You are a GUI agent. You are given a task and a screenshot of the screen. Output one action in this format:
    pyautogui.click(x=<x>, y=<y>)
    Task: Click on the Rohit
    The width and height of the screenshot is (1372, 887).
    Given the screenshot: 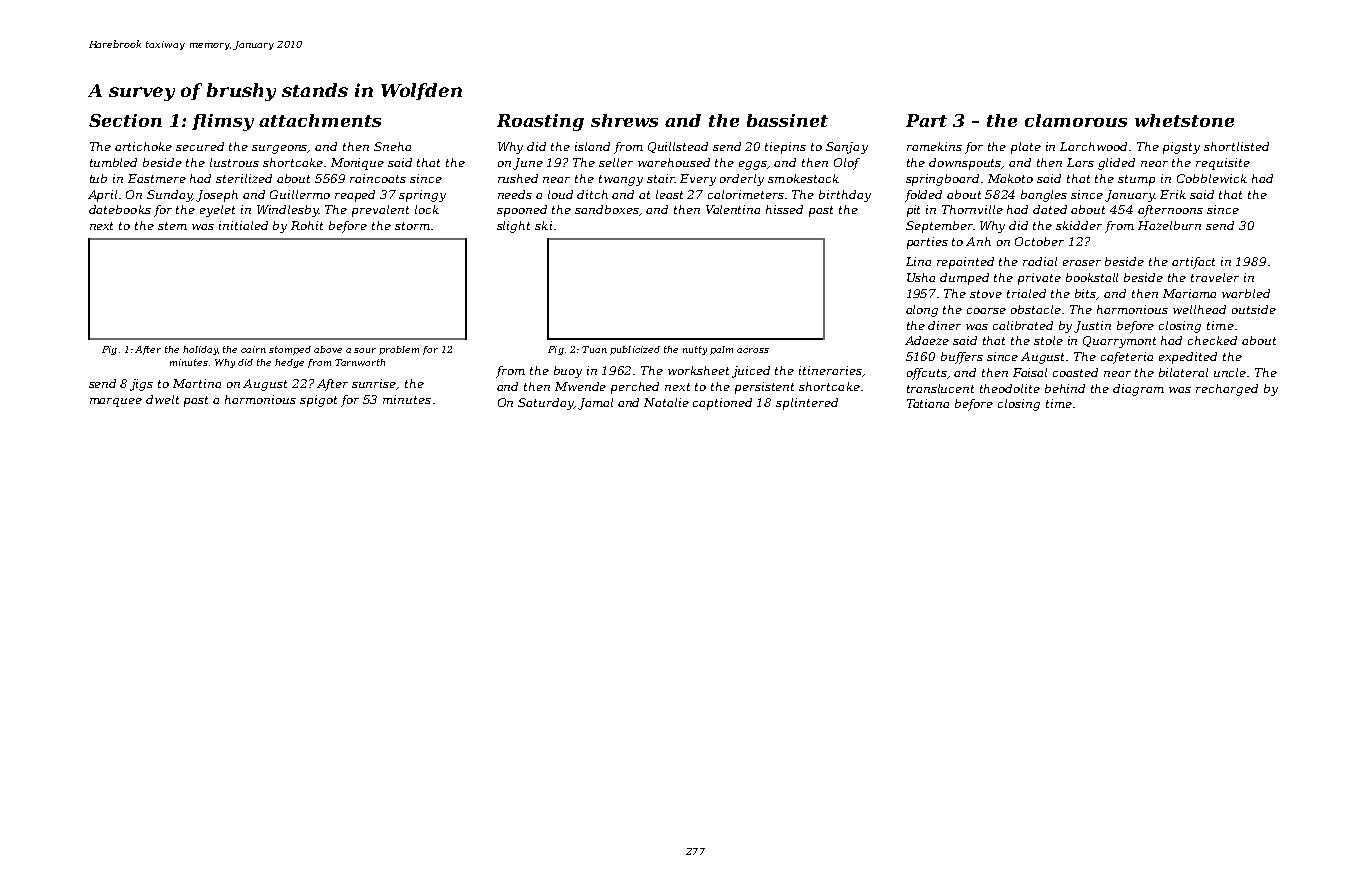 What is the action you would take?
    pyautogui.click(x=307, y=225)
